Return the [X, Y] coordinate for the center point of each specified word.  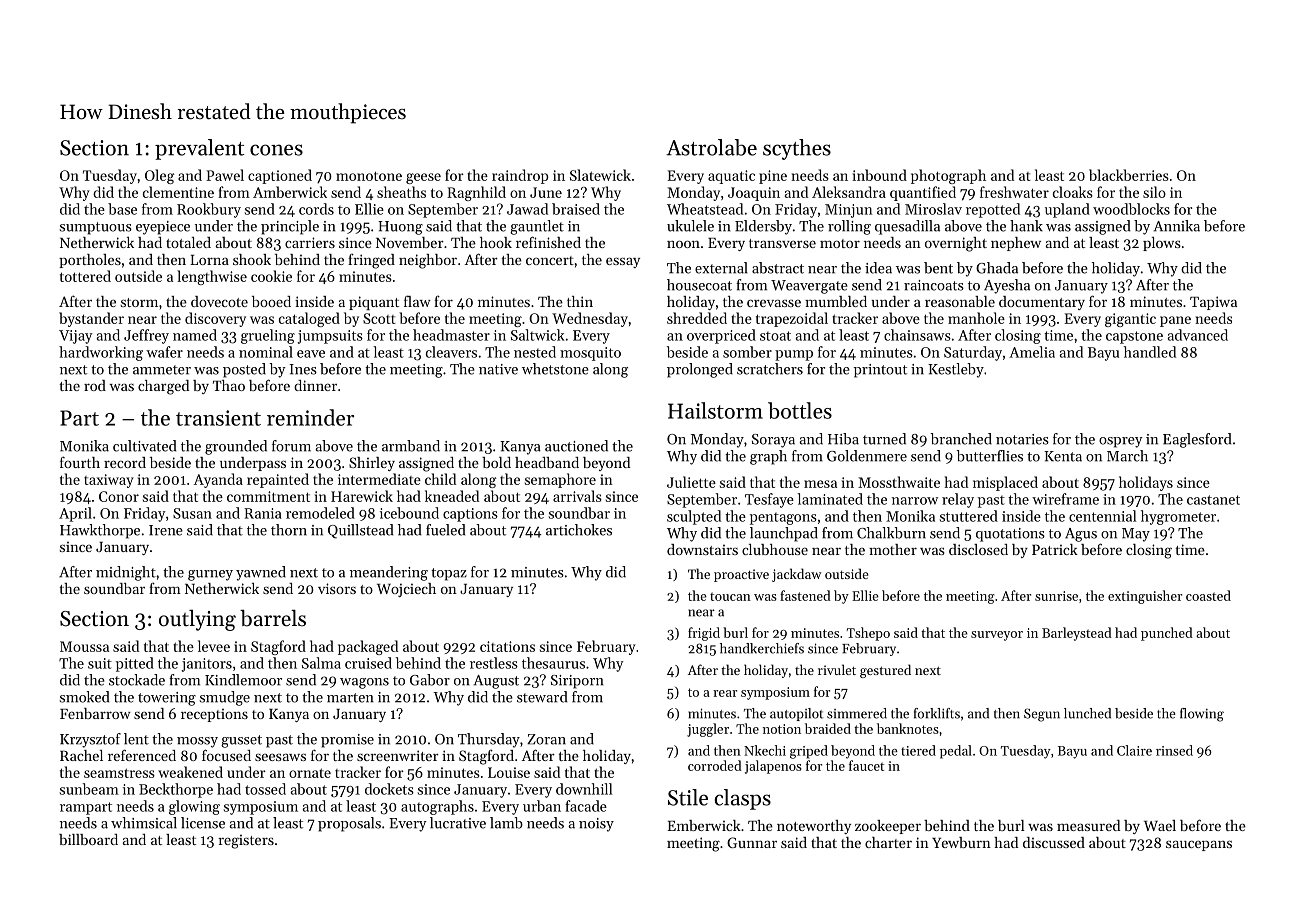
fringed [371, 261]
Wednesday [590, 319]
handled [1150, 352]
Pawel [225, 175]
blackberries [1129, 175]
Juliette [691, 482]
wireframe [1065, 499]
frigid [704, 634]
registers [246, 842]
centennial [1102, 516]
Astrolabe [711, 147]
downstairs [702, 549]
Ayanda [218, 480]
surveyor [997, 636]
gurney [210, 575]
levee [214, 646]
